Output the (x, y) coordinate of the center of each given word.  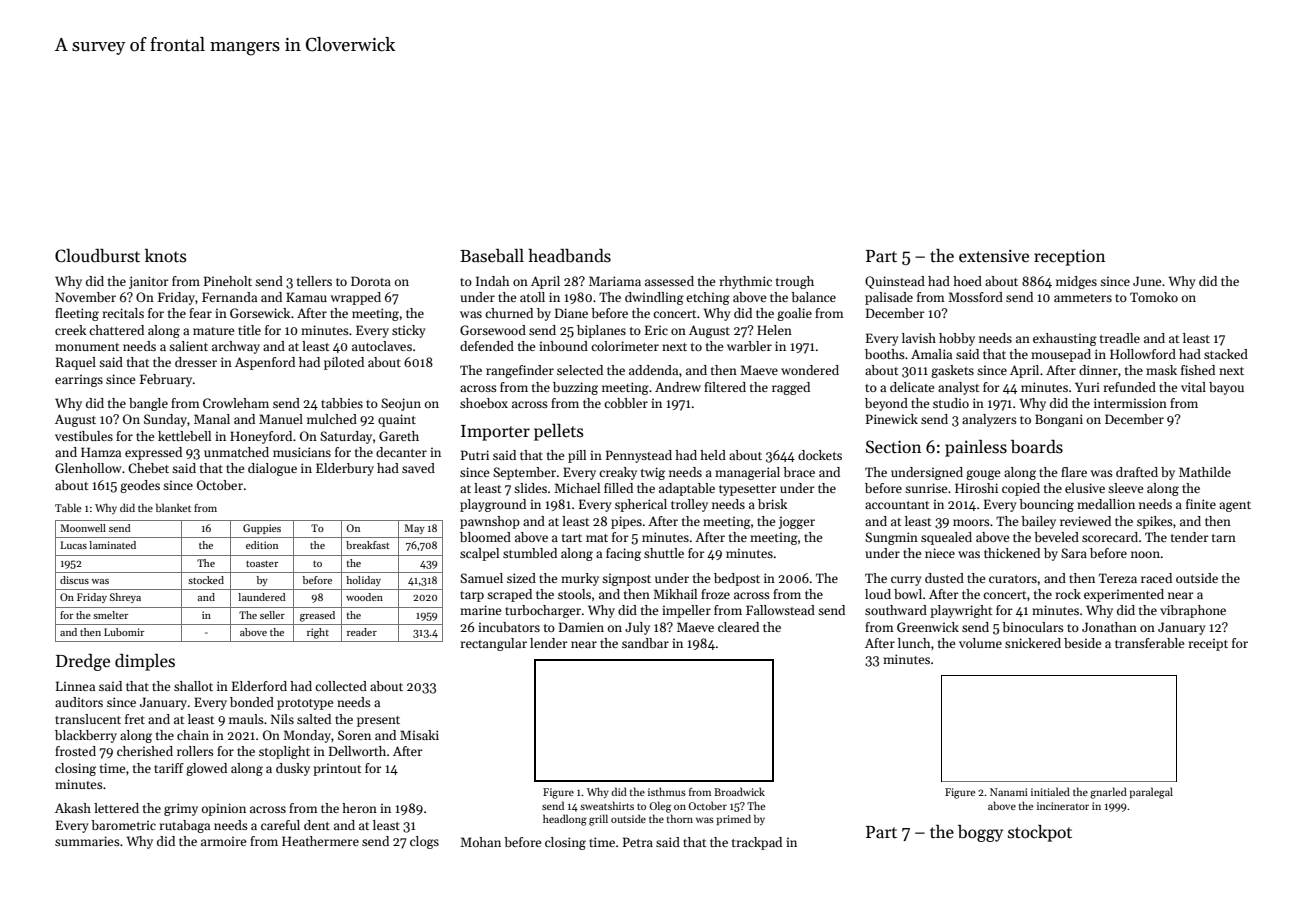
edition (262, 545)
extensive (994, 256)
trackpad (757, 843)
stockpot (1040, 833)
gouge (983, 475)
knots (166, 256)
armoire (223, 841)
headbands (569, 256)
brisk (772, 504)
